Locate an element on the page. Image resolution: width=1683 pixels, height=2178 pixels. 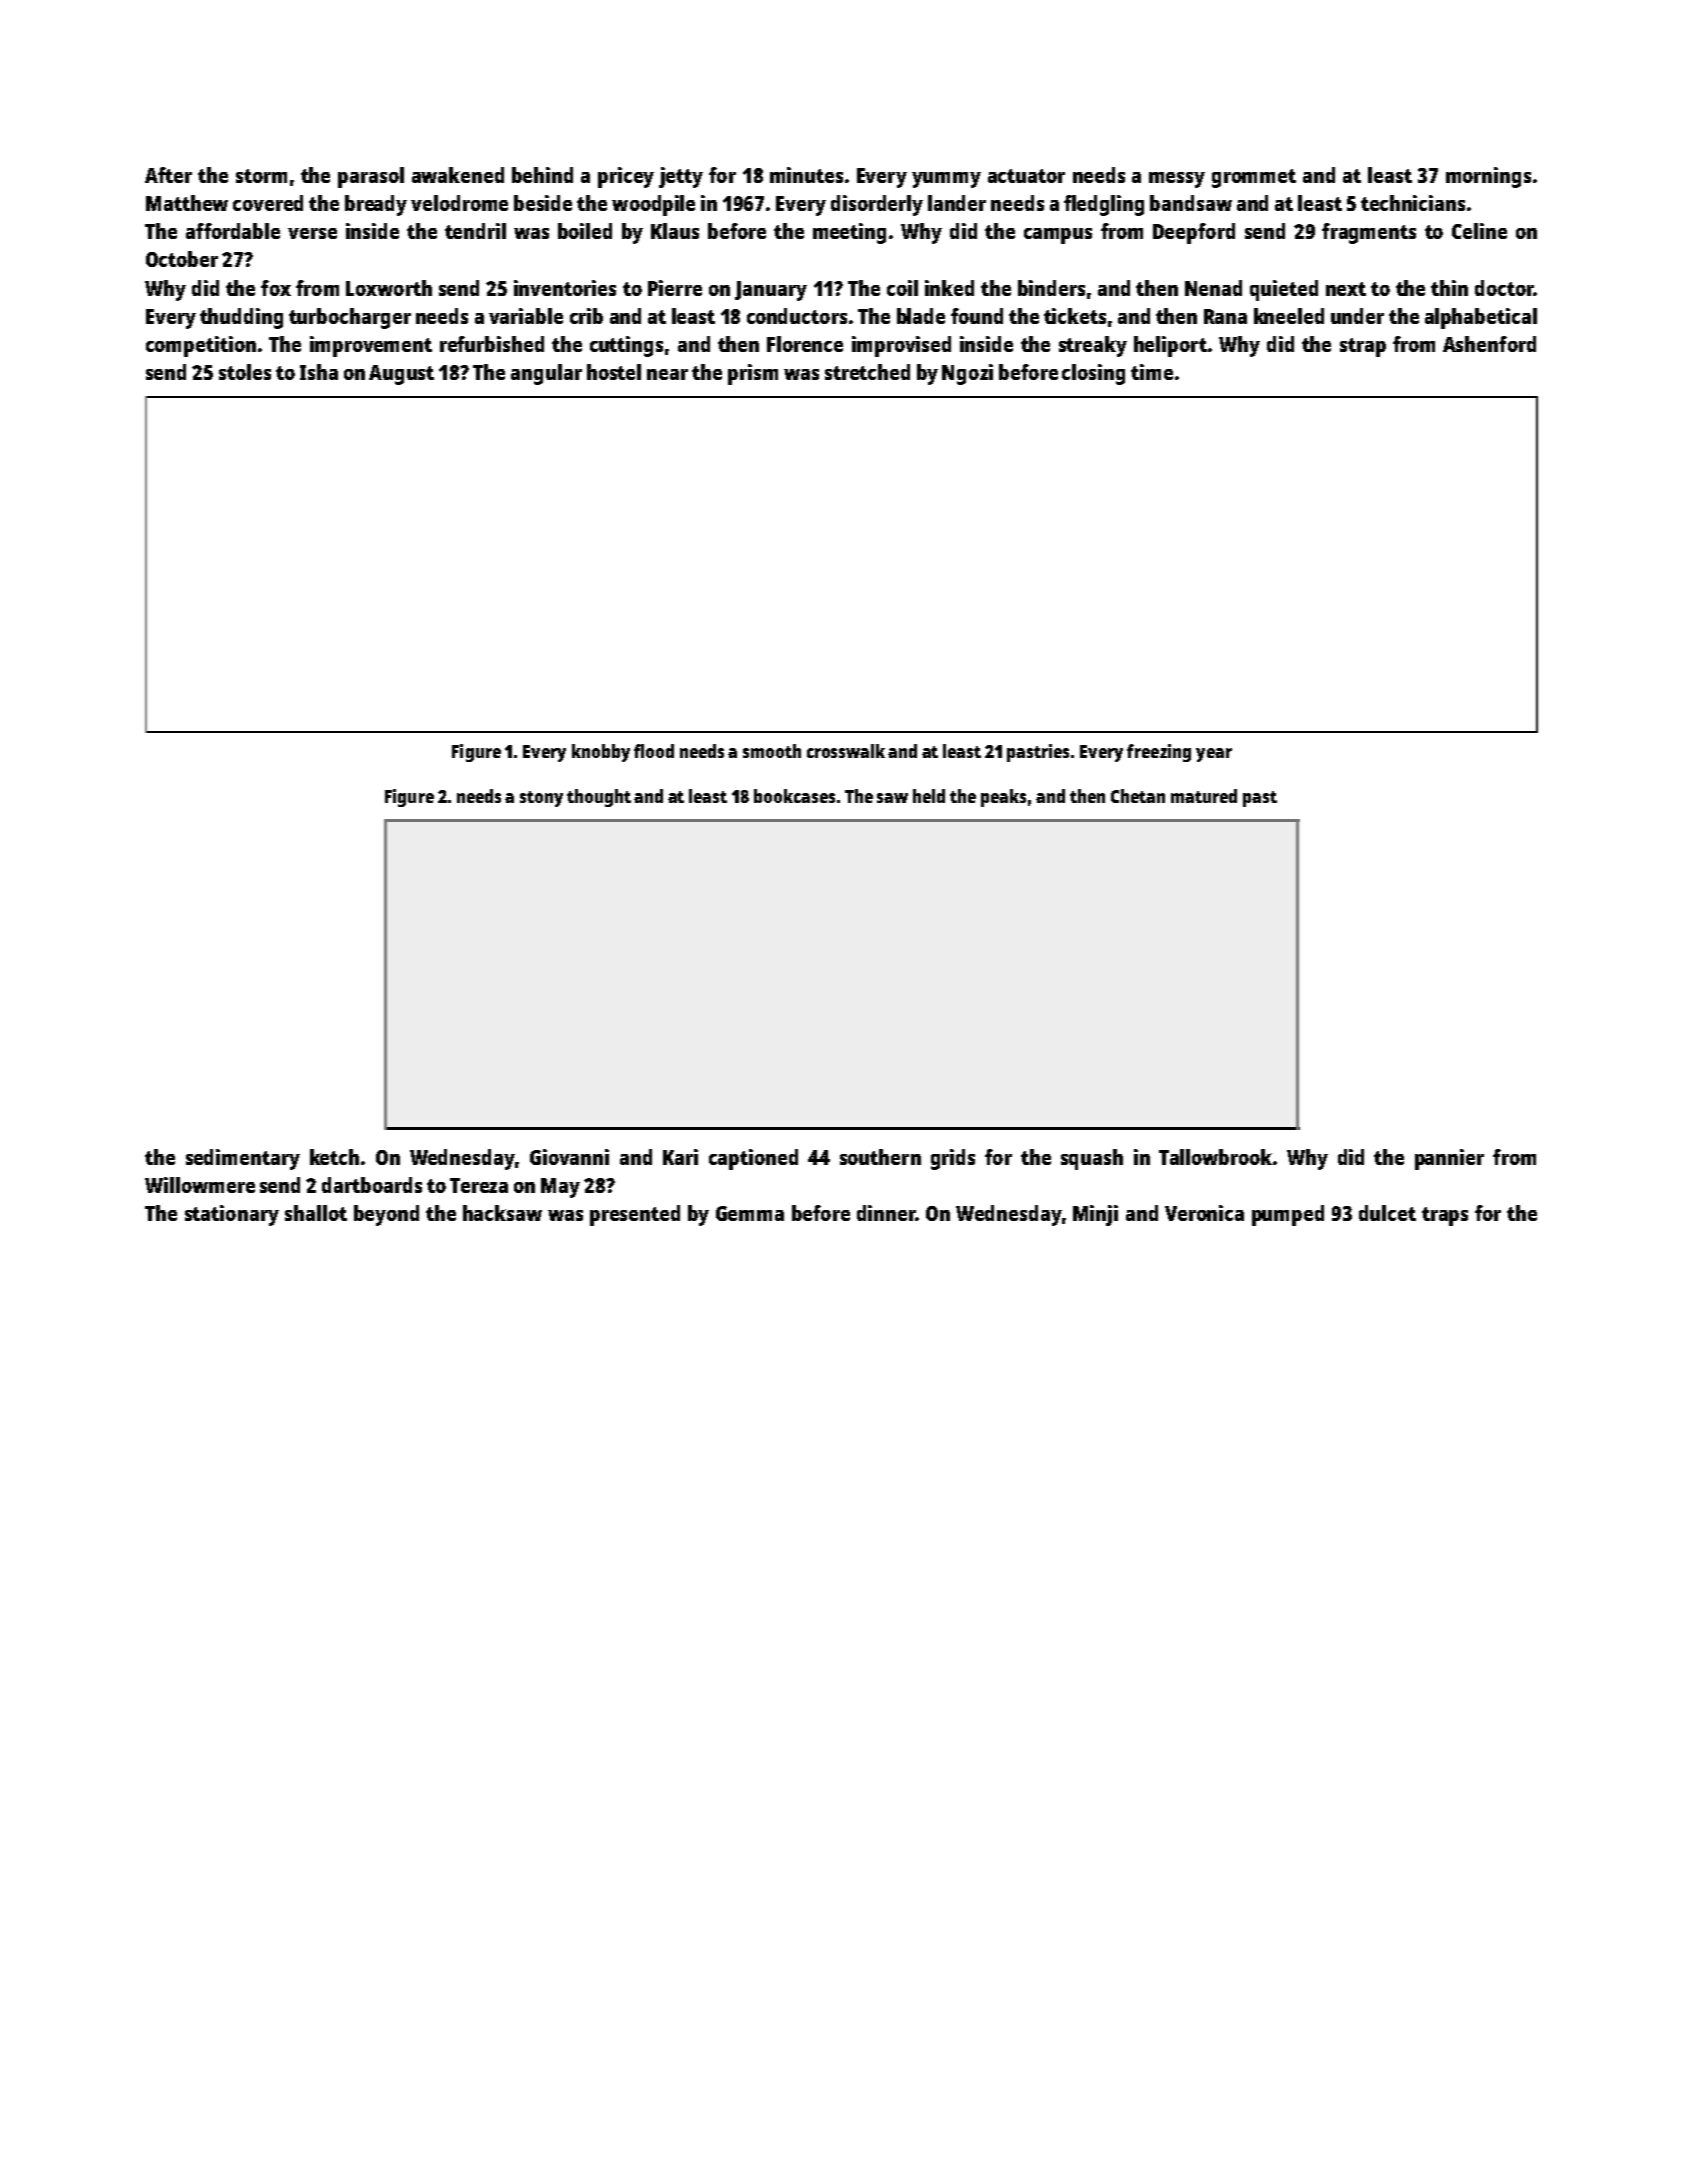
lander is located at coordinates (957, 203).
